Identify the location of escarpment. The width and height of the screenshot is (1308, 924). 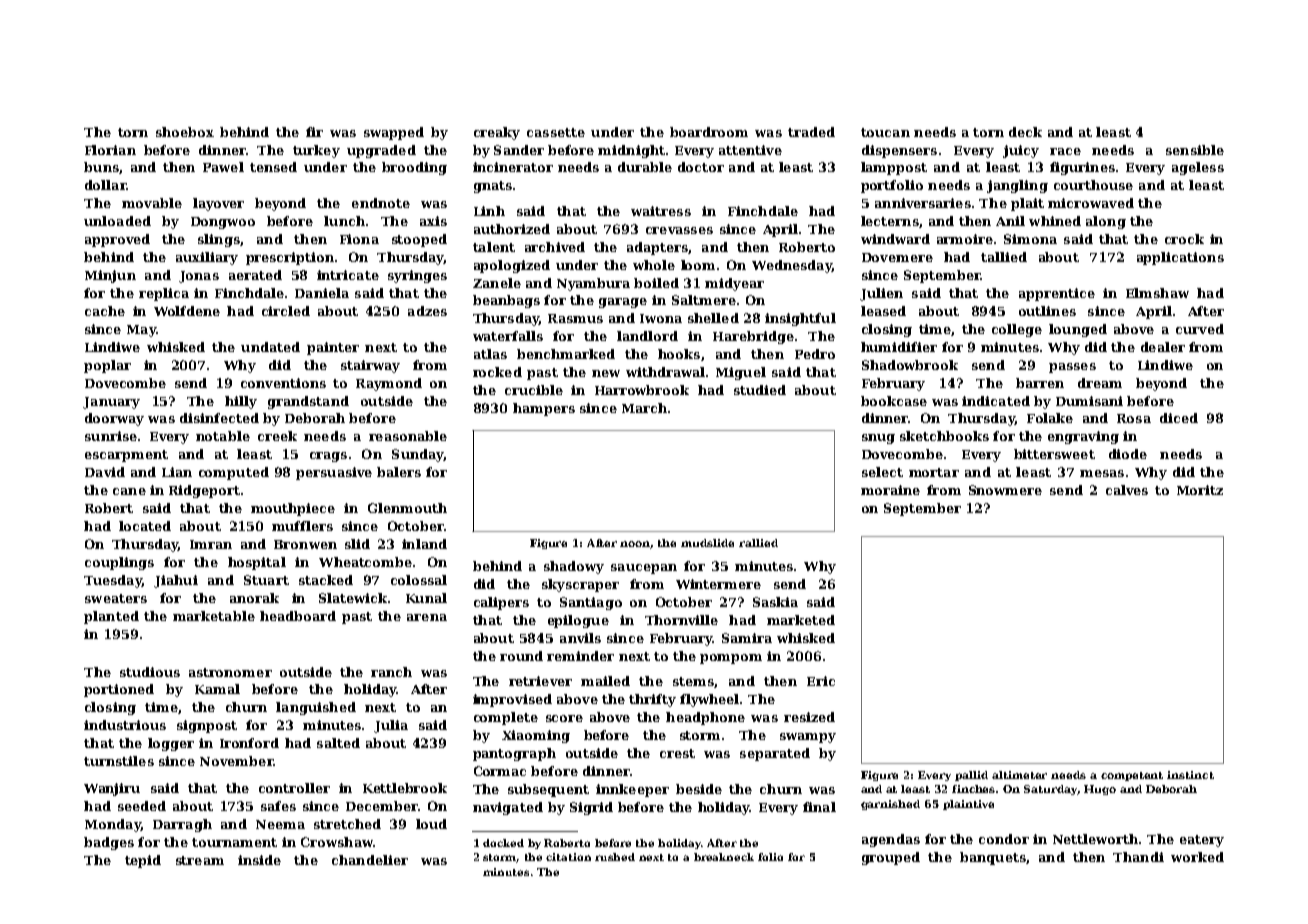
(126, 456).
